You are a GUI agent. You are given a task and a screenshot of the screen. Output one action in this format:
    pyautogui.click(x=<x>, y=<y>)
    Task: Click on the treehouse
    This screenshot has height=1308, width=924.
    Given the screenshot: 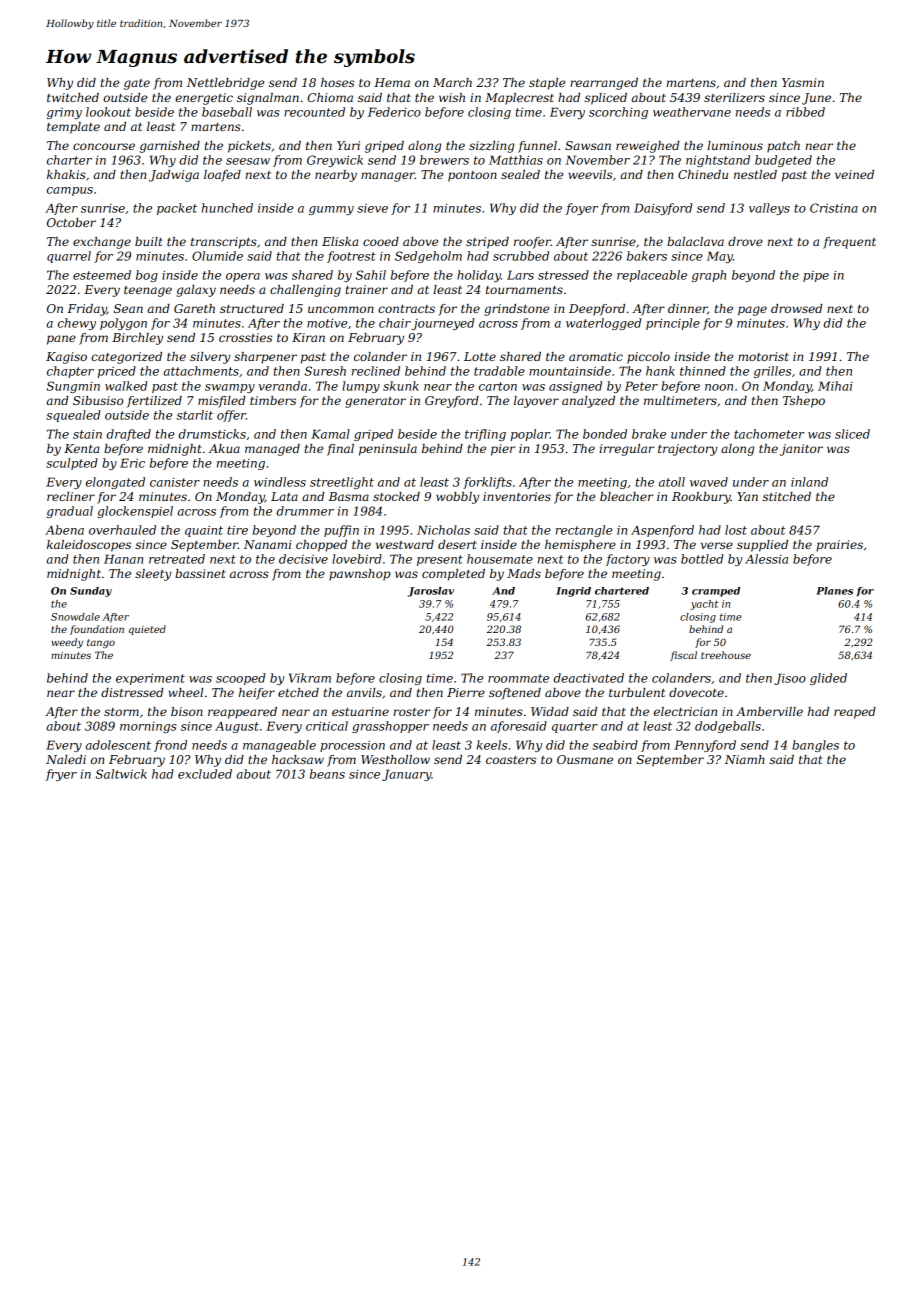 What is the action you would take?
    pyautogui.click(x=726, y=655)
